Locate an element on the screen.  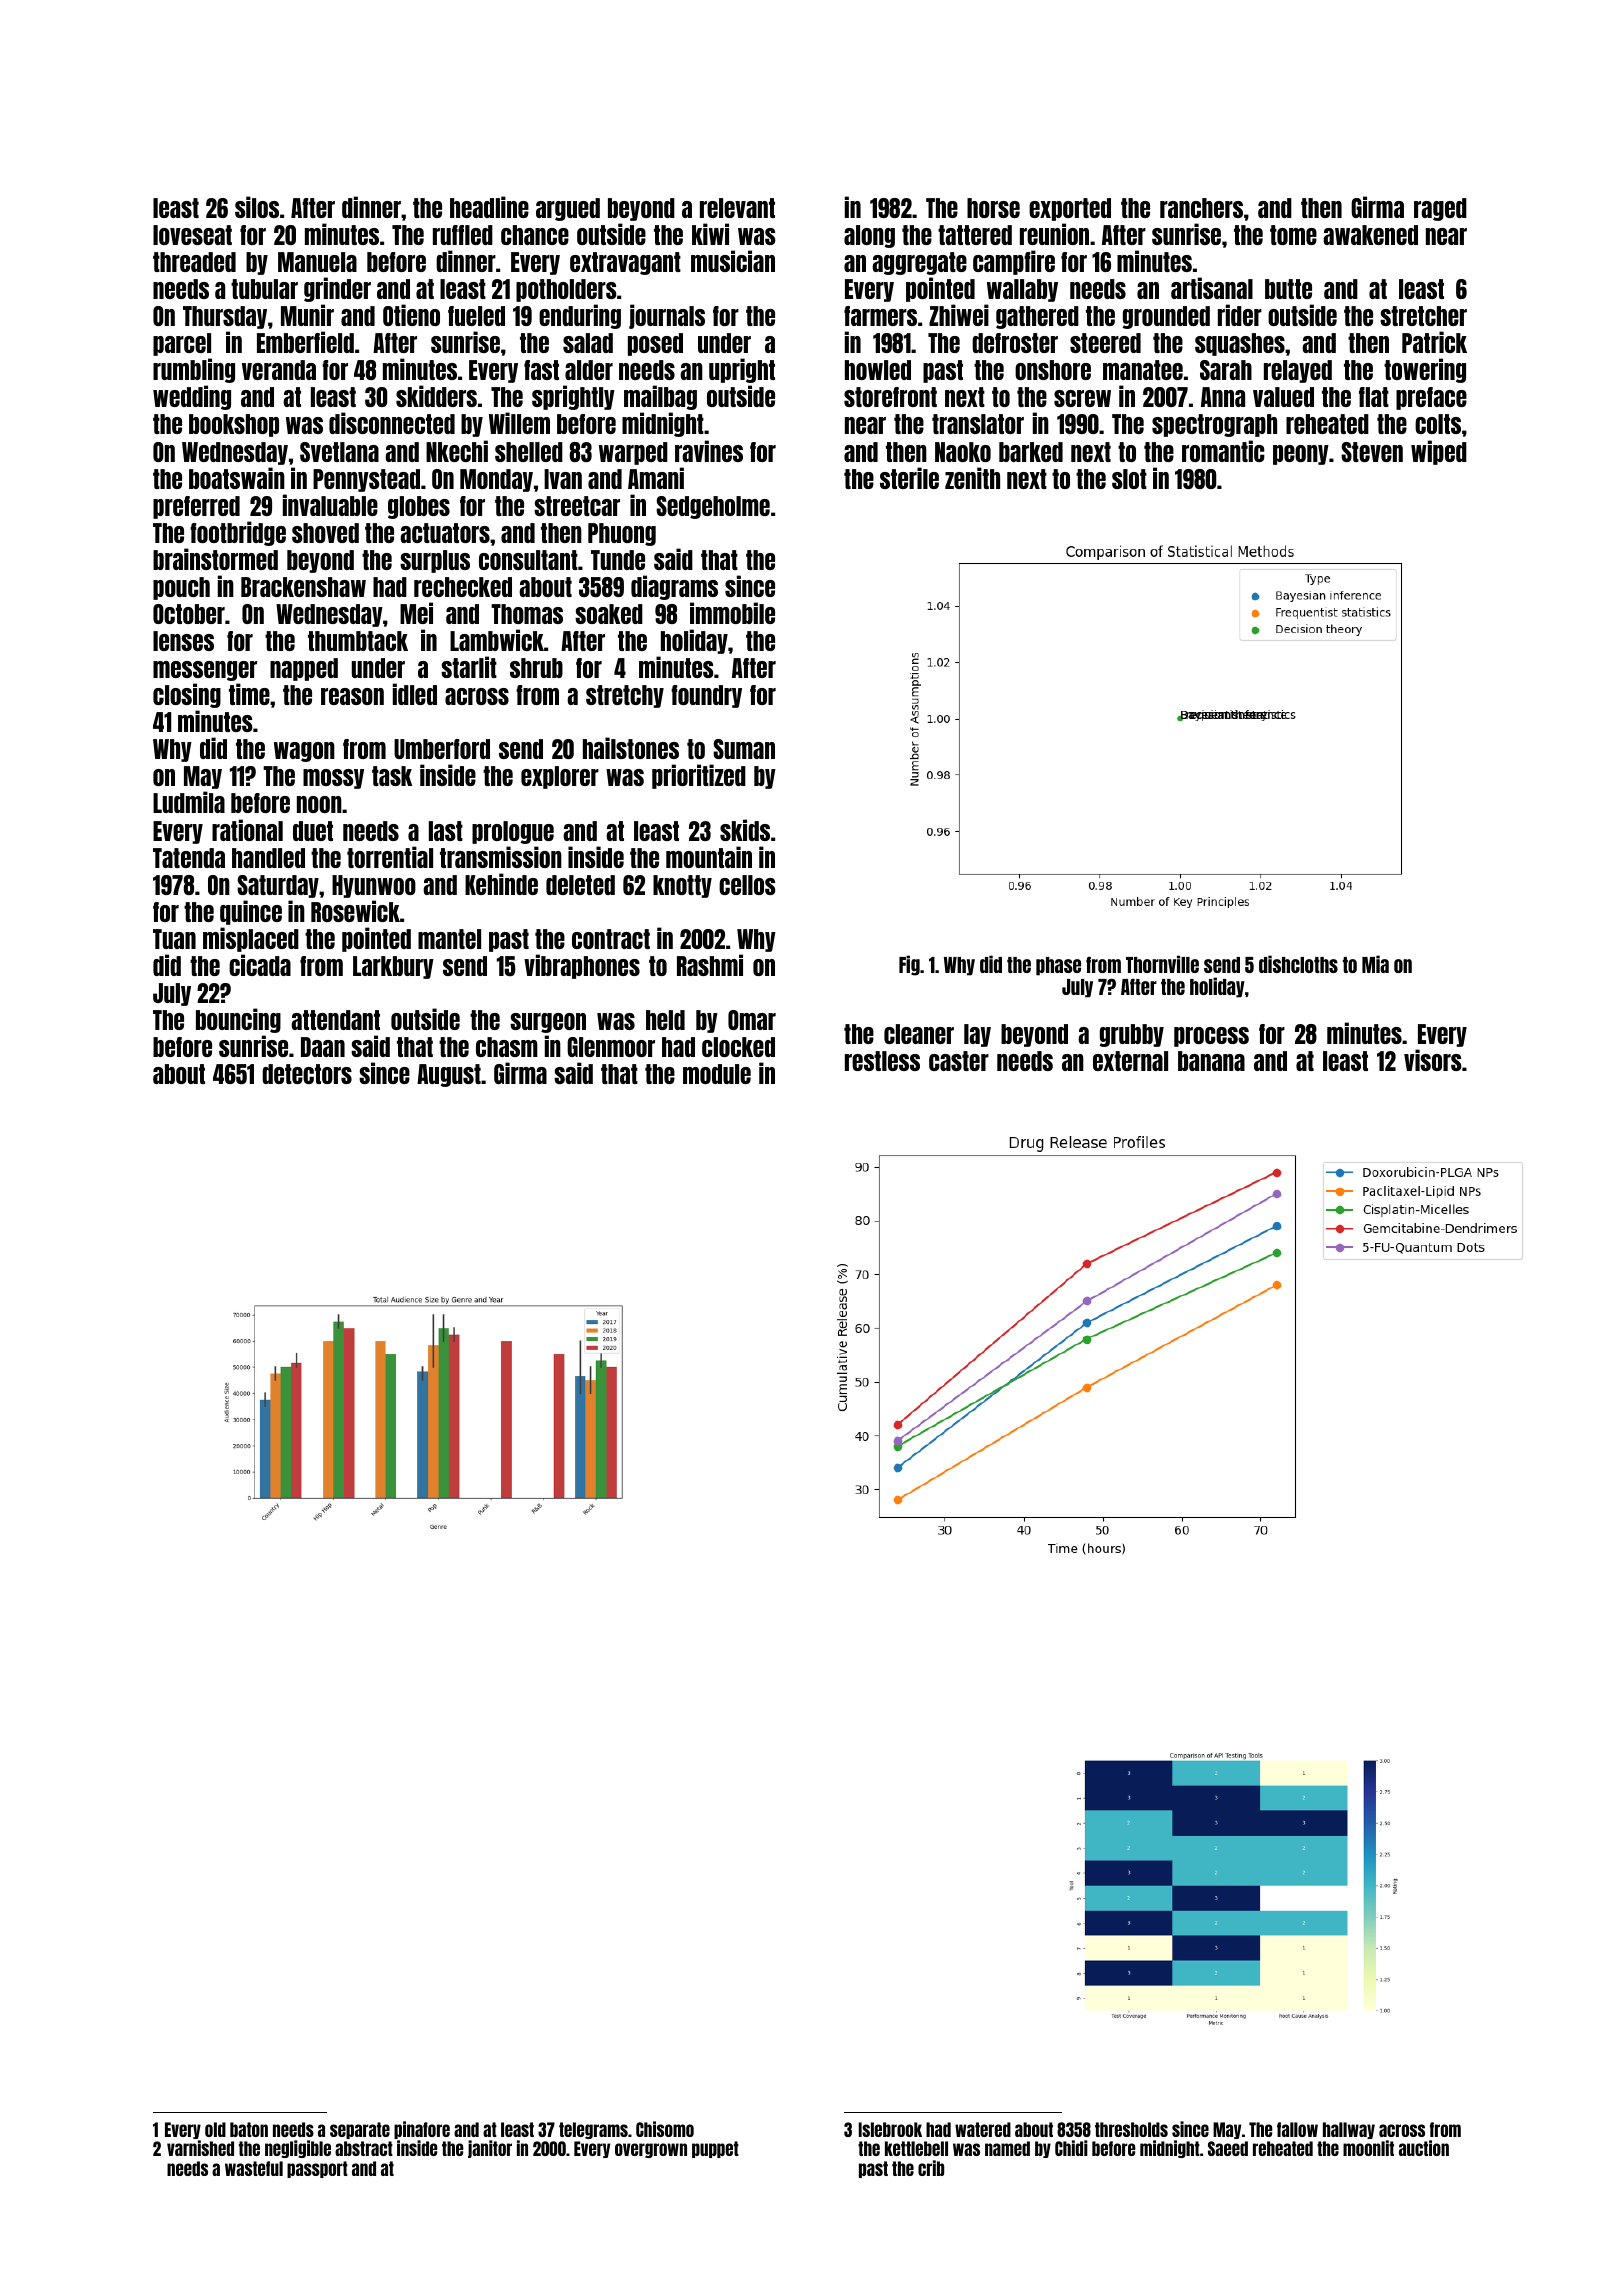
Mia is located at coordinates (1375, 964).
